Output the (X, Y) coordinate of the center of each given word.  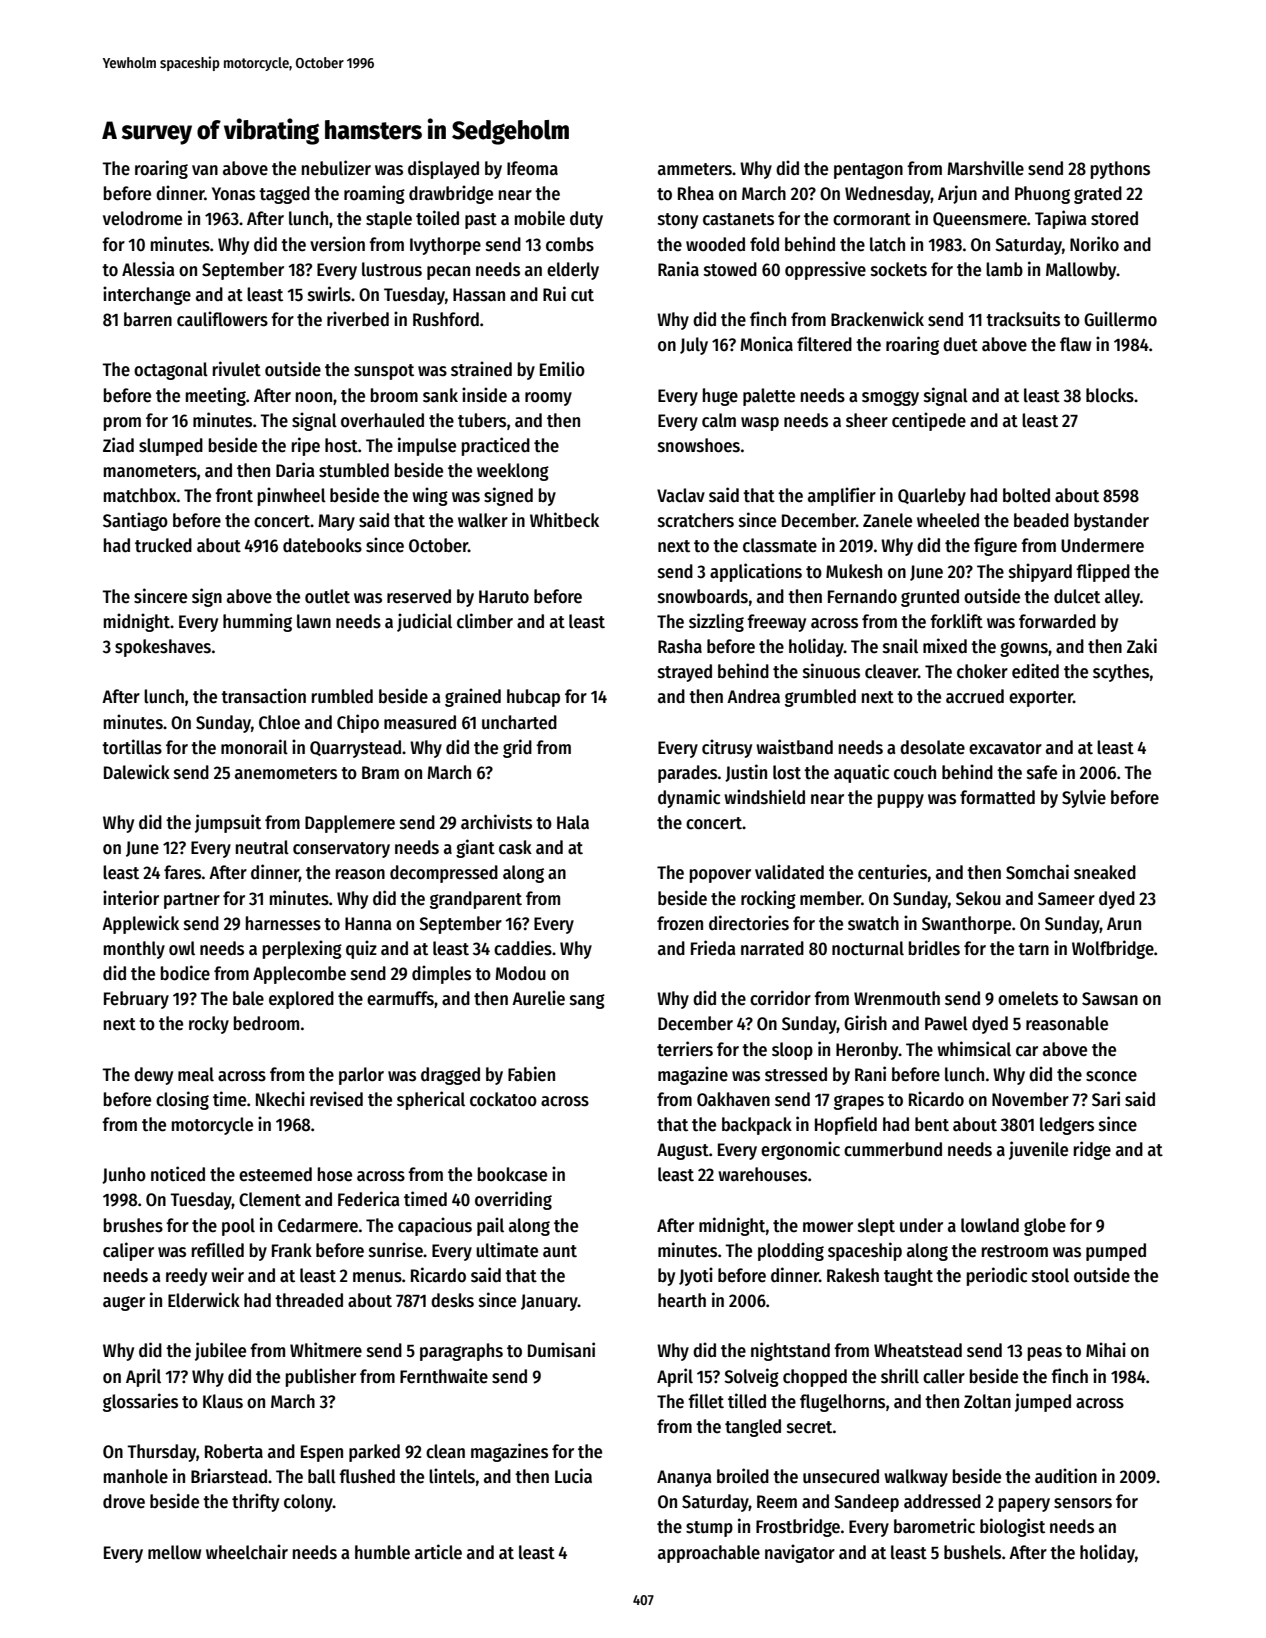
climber (485, 621)
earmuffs (400, 998)
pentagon (868, 171)
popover (720, 876)
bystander (1111, 522)
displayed (443, 169)
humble (382, 1552)
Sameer (1066, 899)
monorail (254, 747)
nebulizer (336, 168)
